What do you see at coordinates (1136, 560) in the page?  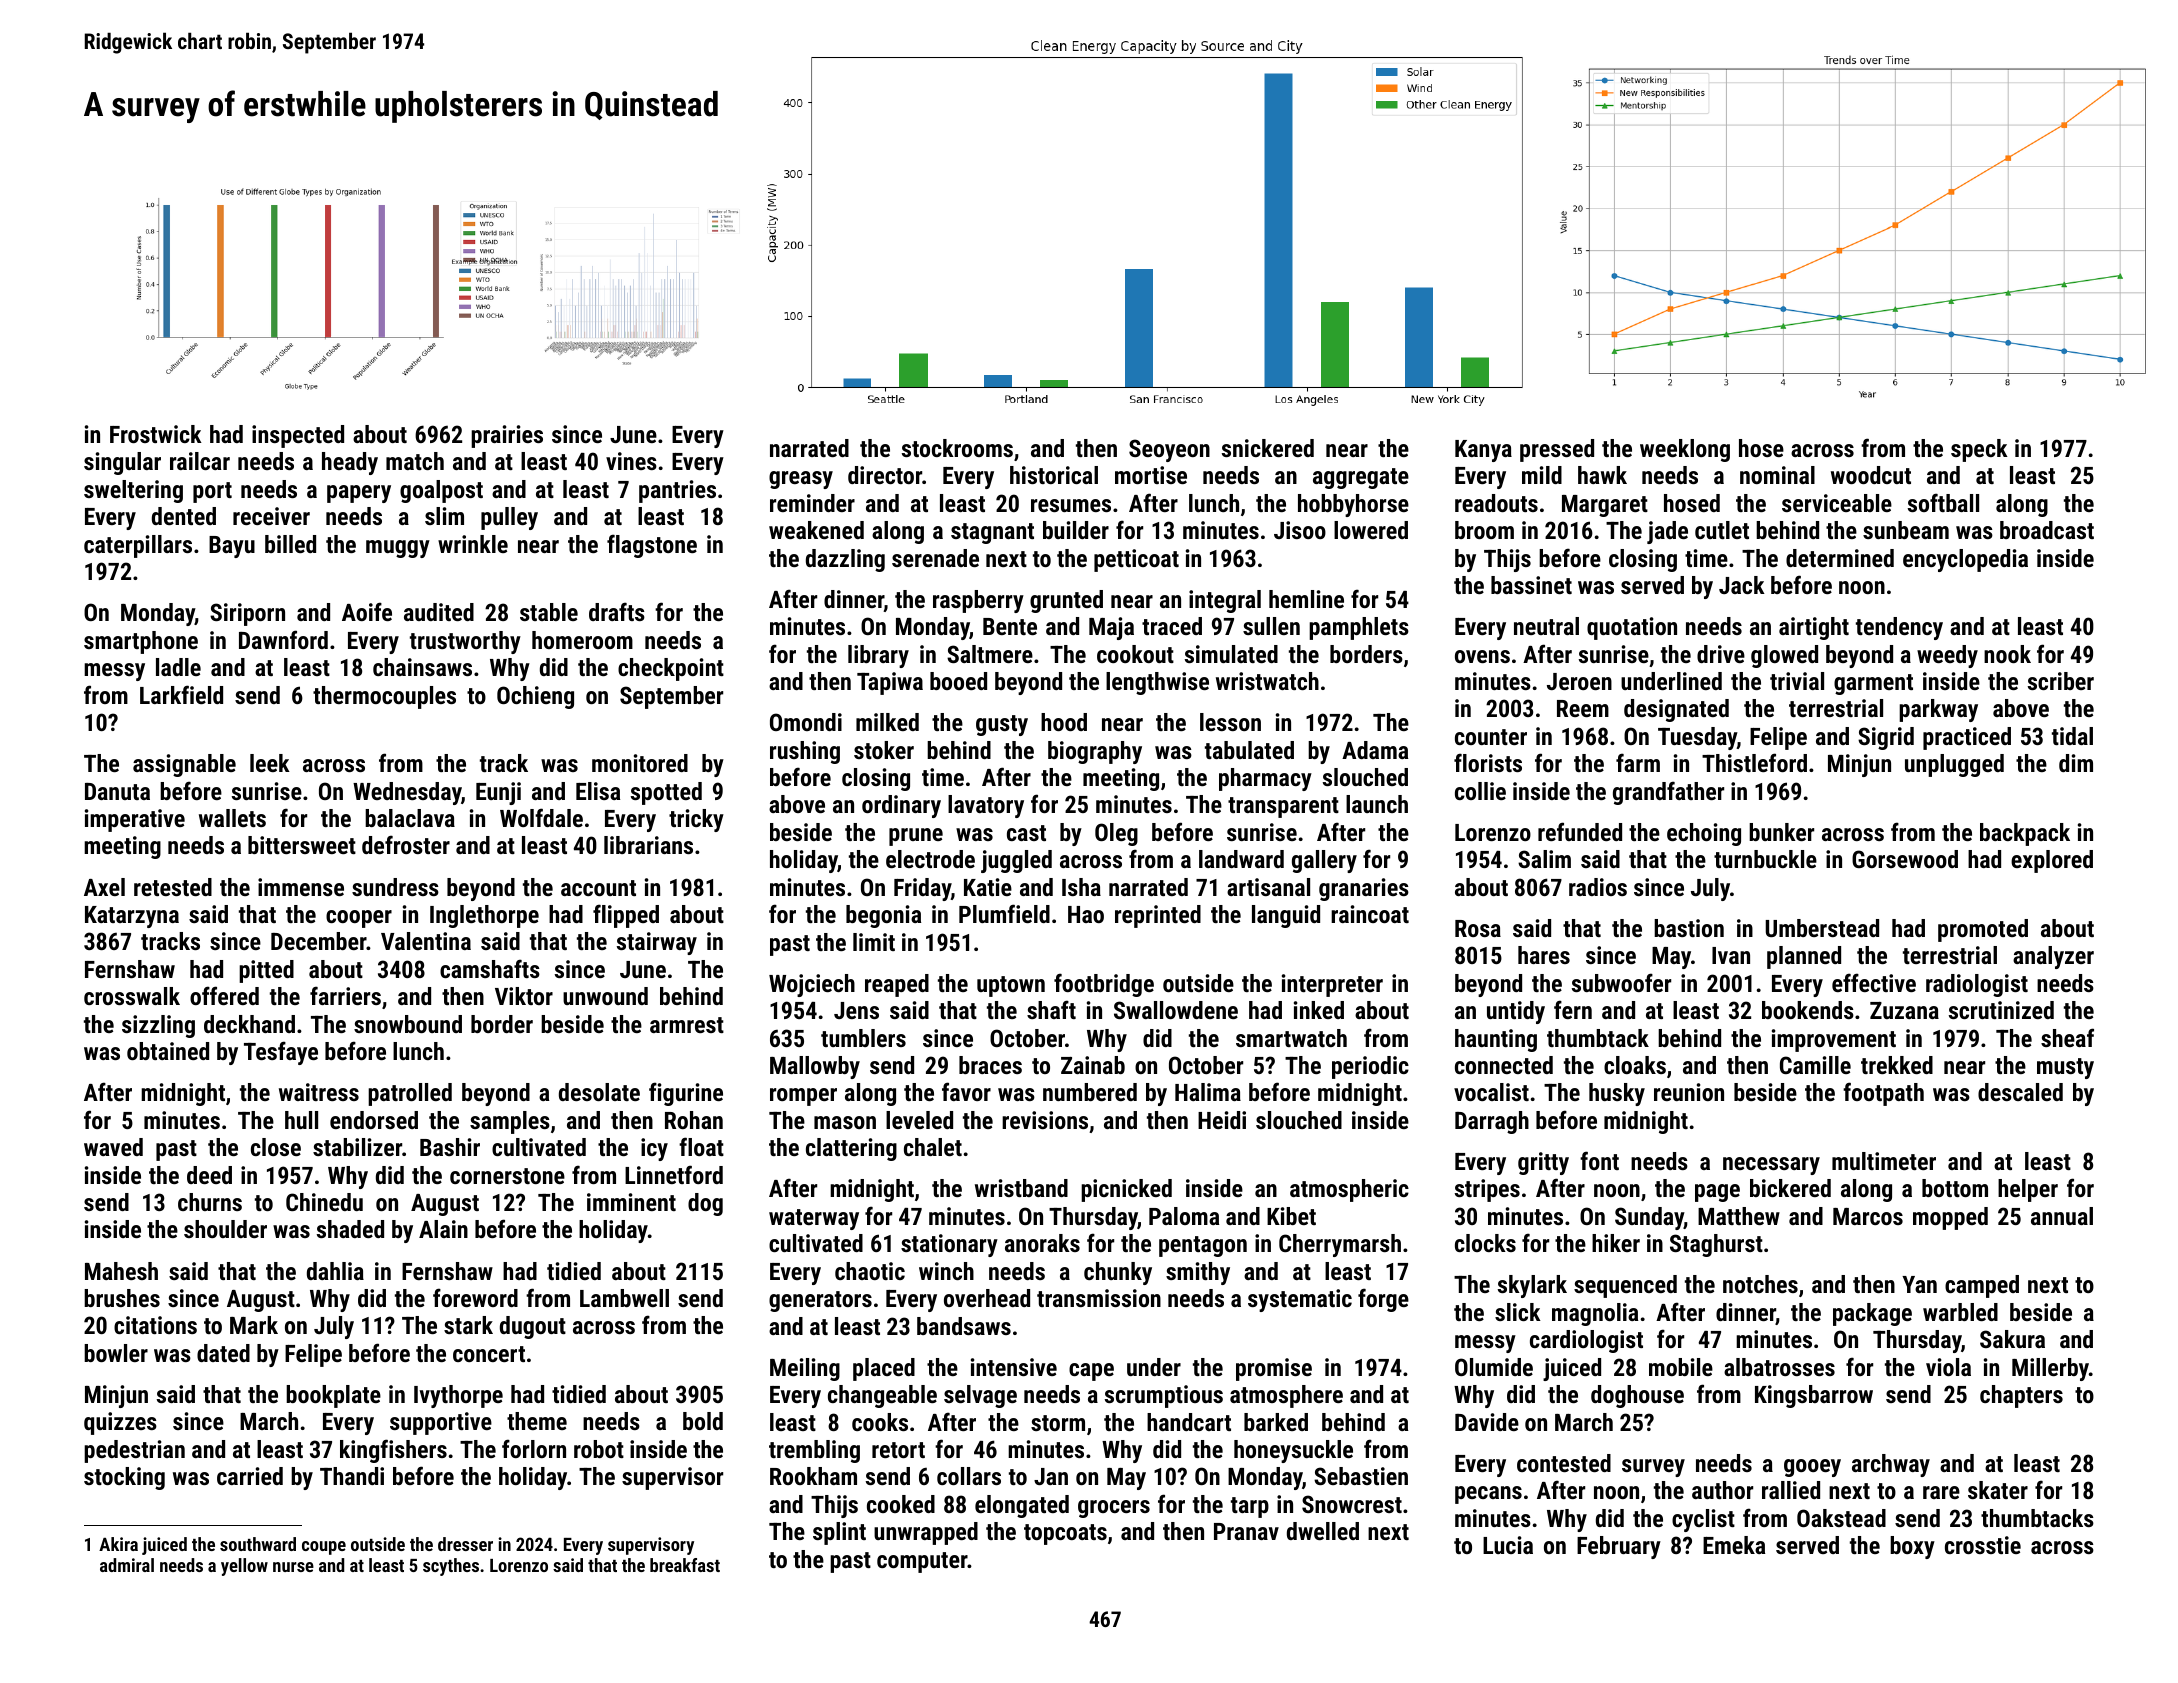 I see `petticoat` at bounding box center [1136, 560].
